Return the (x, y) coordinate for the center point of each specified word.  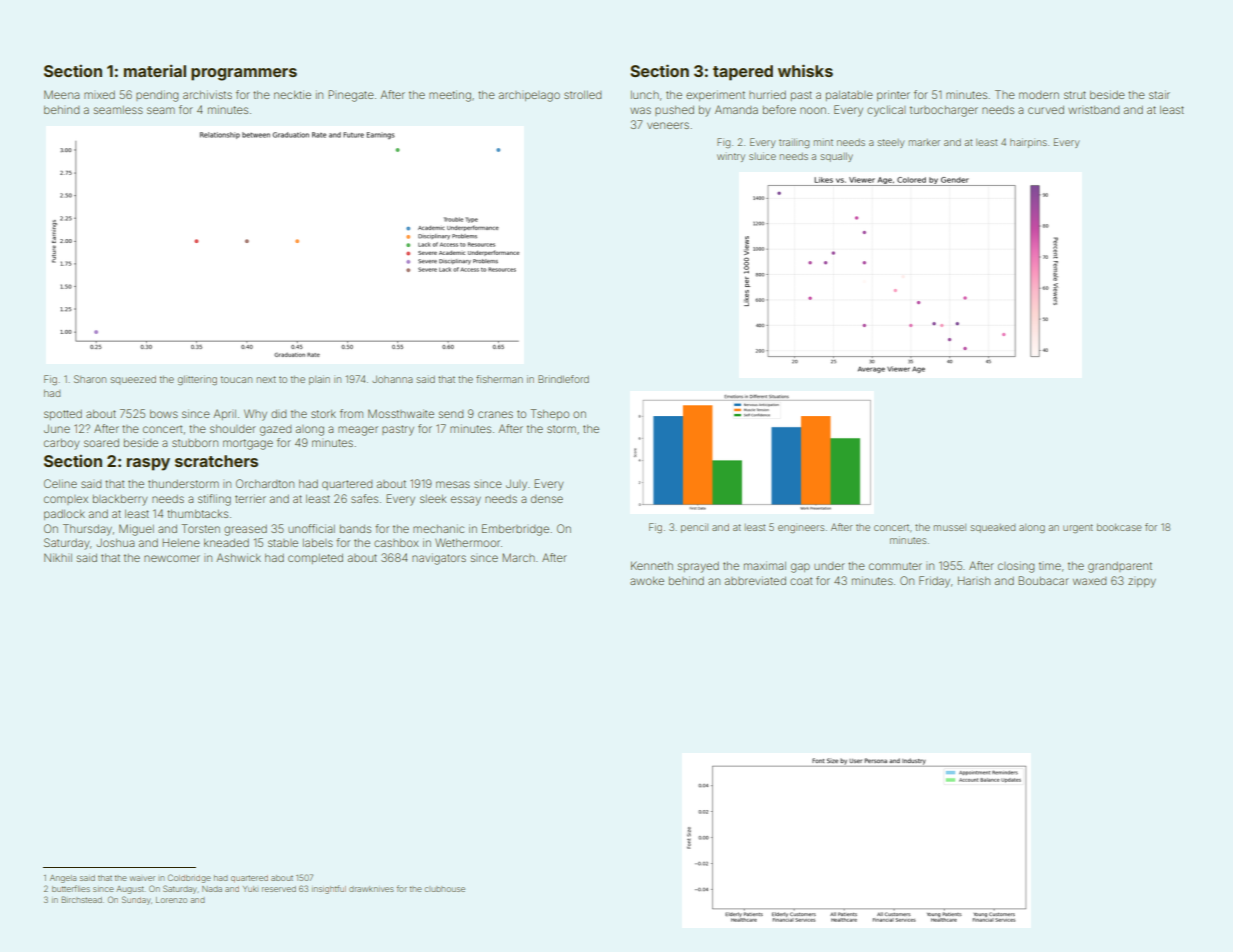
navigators (439, 559)
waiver (142, 878)
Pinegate (351, 96)
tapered (743, 73)
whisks (805, 70)
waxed (1089, 581)
